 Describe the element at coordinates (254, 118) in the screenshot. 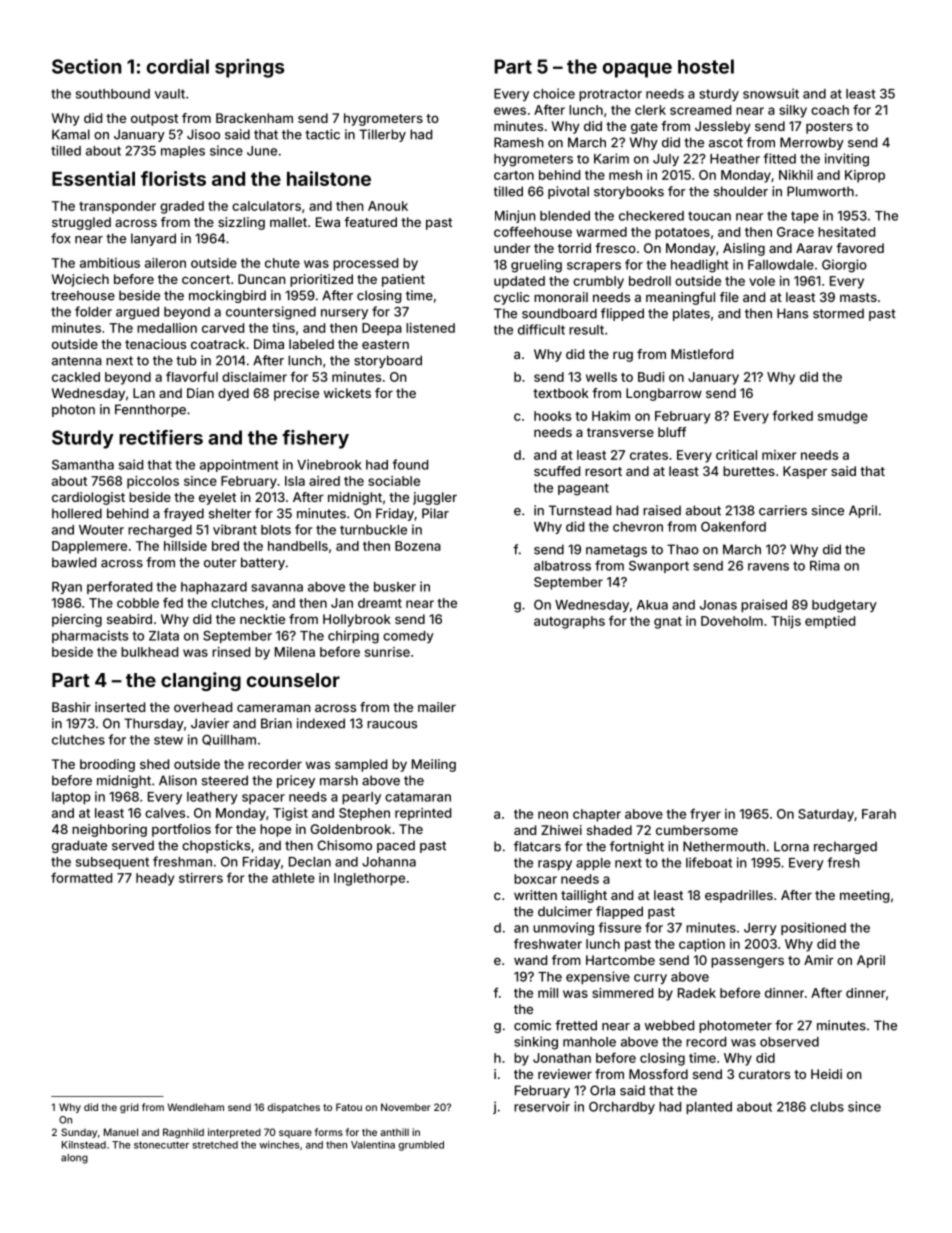

I see `Brackenham` at that location.
